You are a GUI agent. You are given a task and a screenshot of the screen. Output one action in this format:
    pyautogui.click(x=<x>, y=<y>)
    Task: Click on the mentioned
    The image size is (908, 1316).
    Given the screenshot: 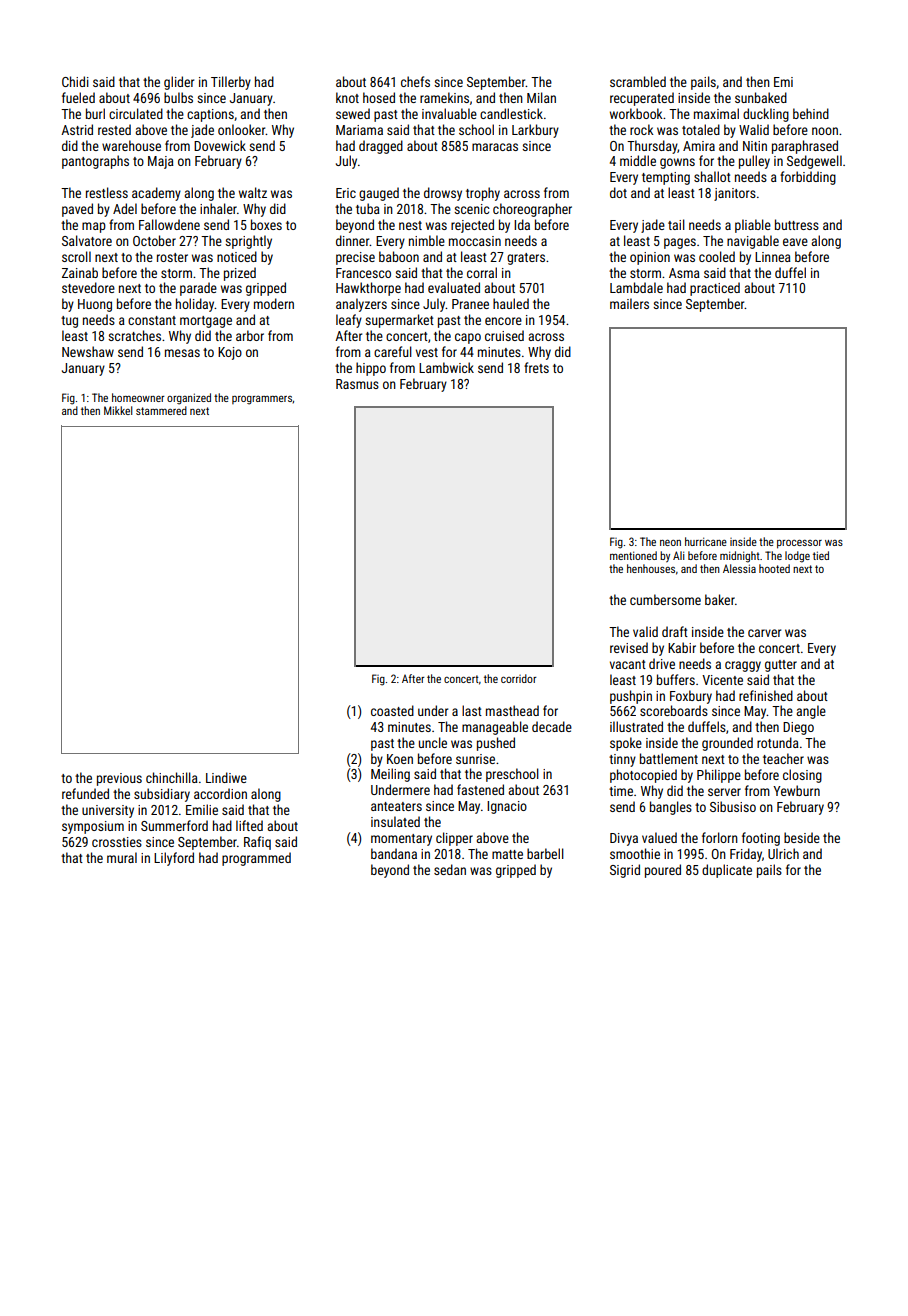 What is the action you would take?
    pyautogui.click(x=633, y=555)
